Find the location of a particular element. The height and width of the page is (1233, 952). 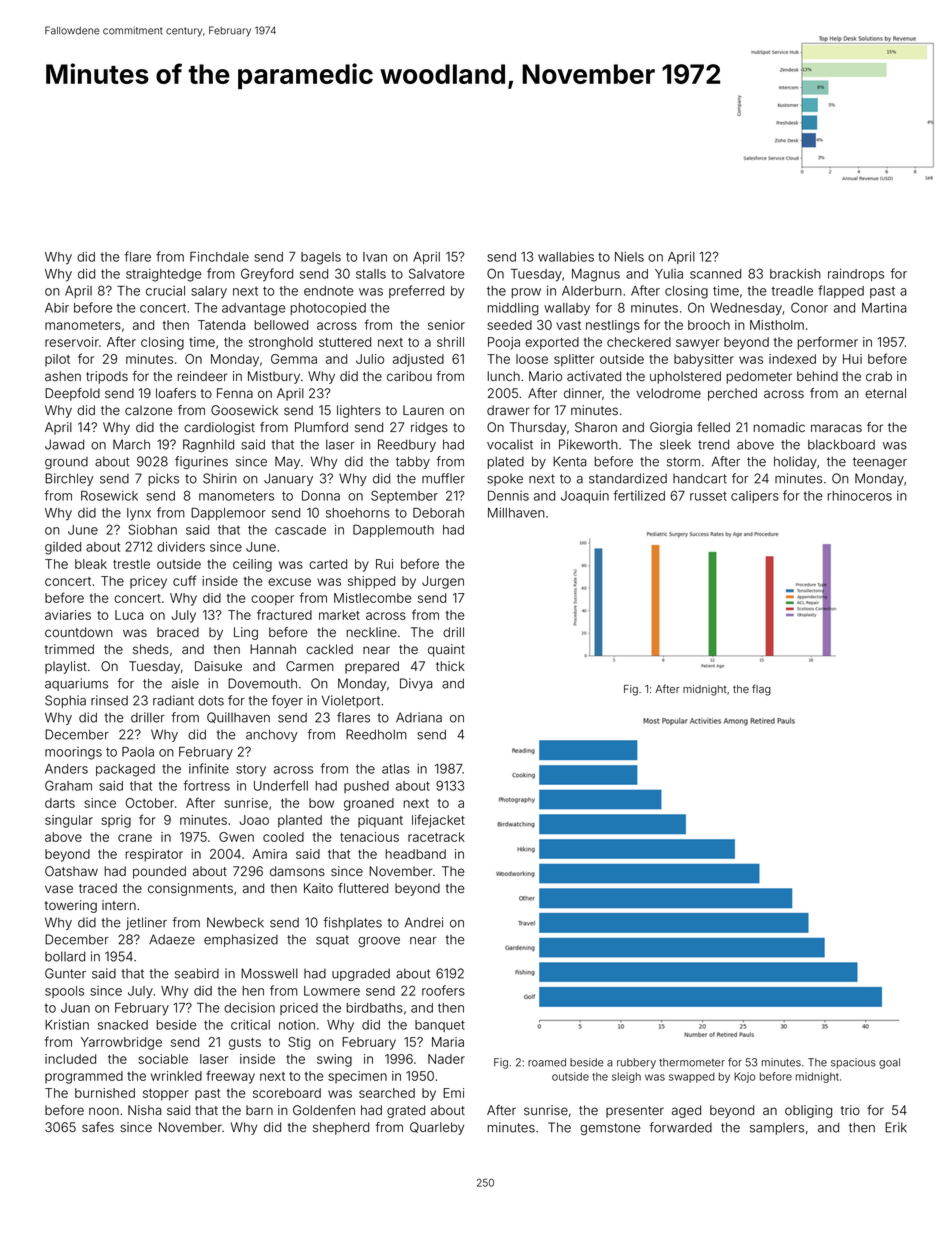

roofers is located at coordinates (443, 990).
